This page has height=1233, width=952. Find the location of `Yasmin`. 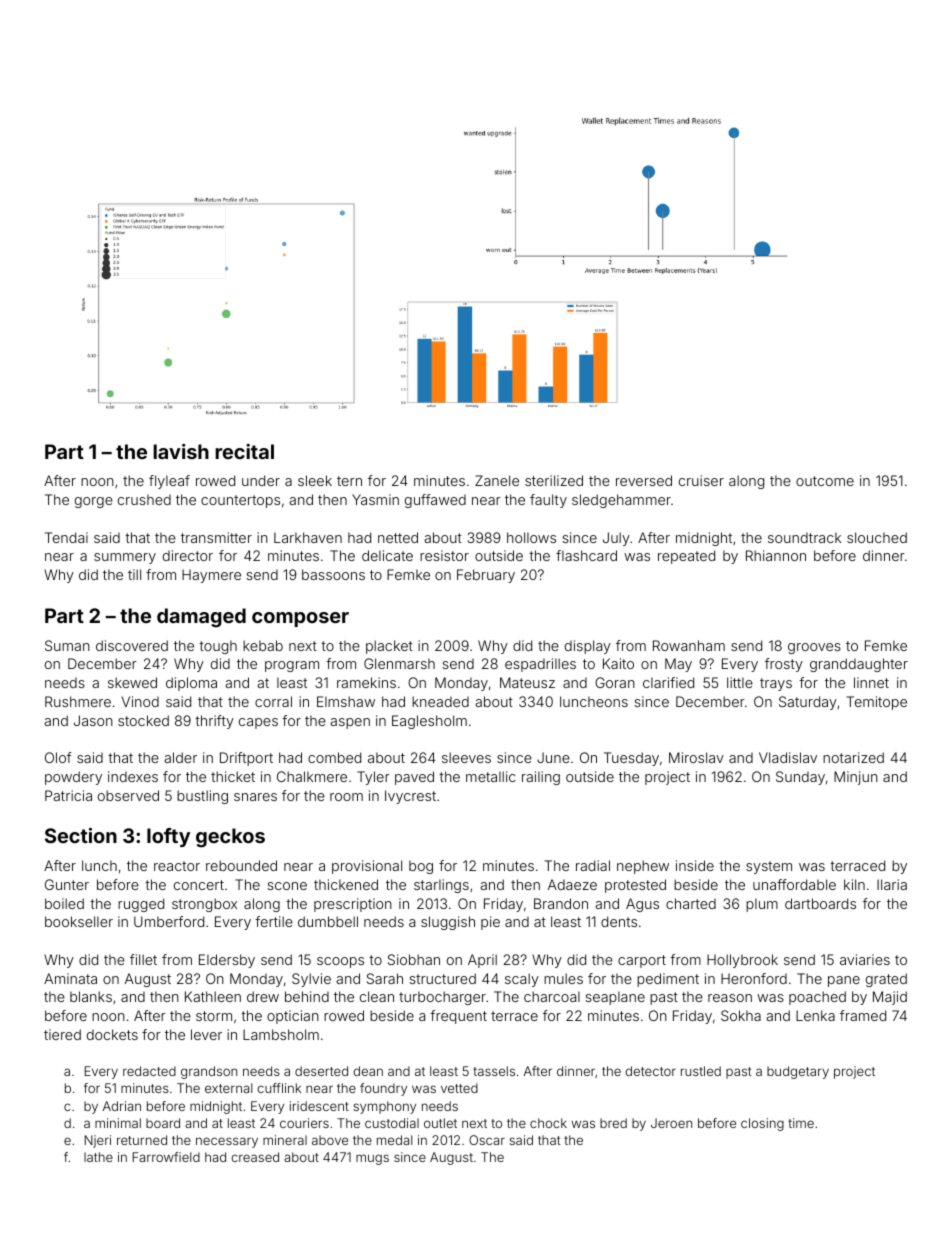

Yasmin is located at coordinates (375, 499).
